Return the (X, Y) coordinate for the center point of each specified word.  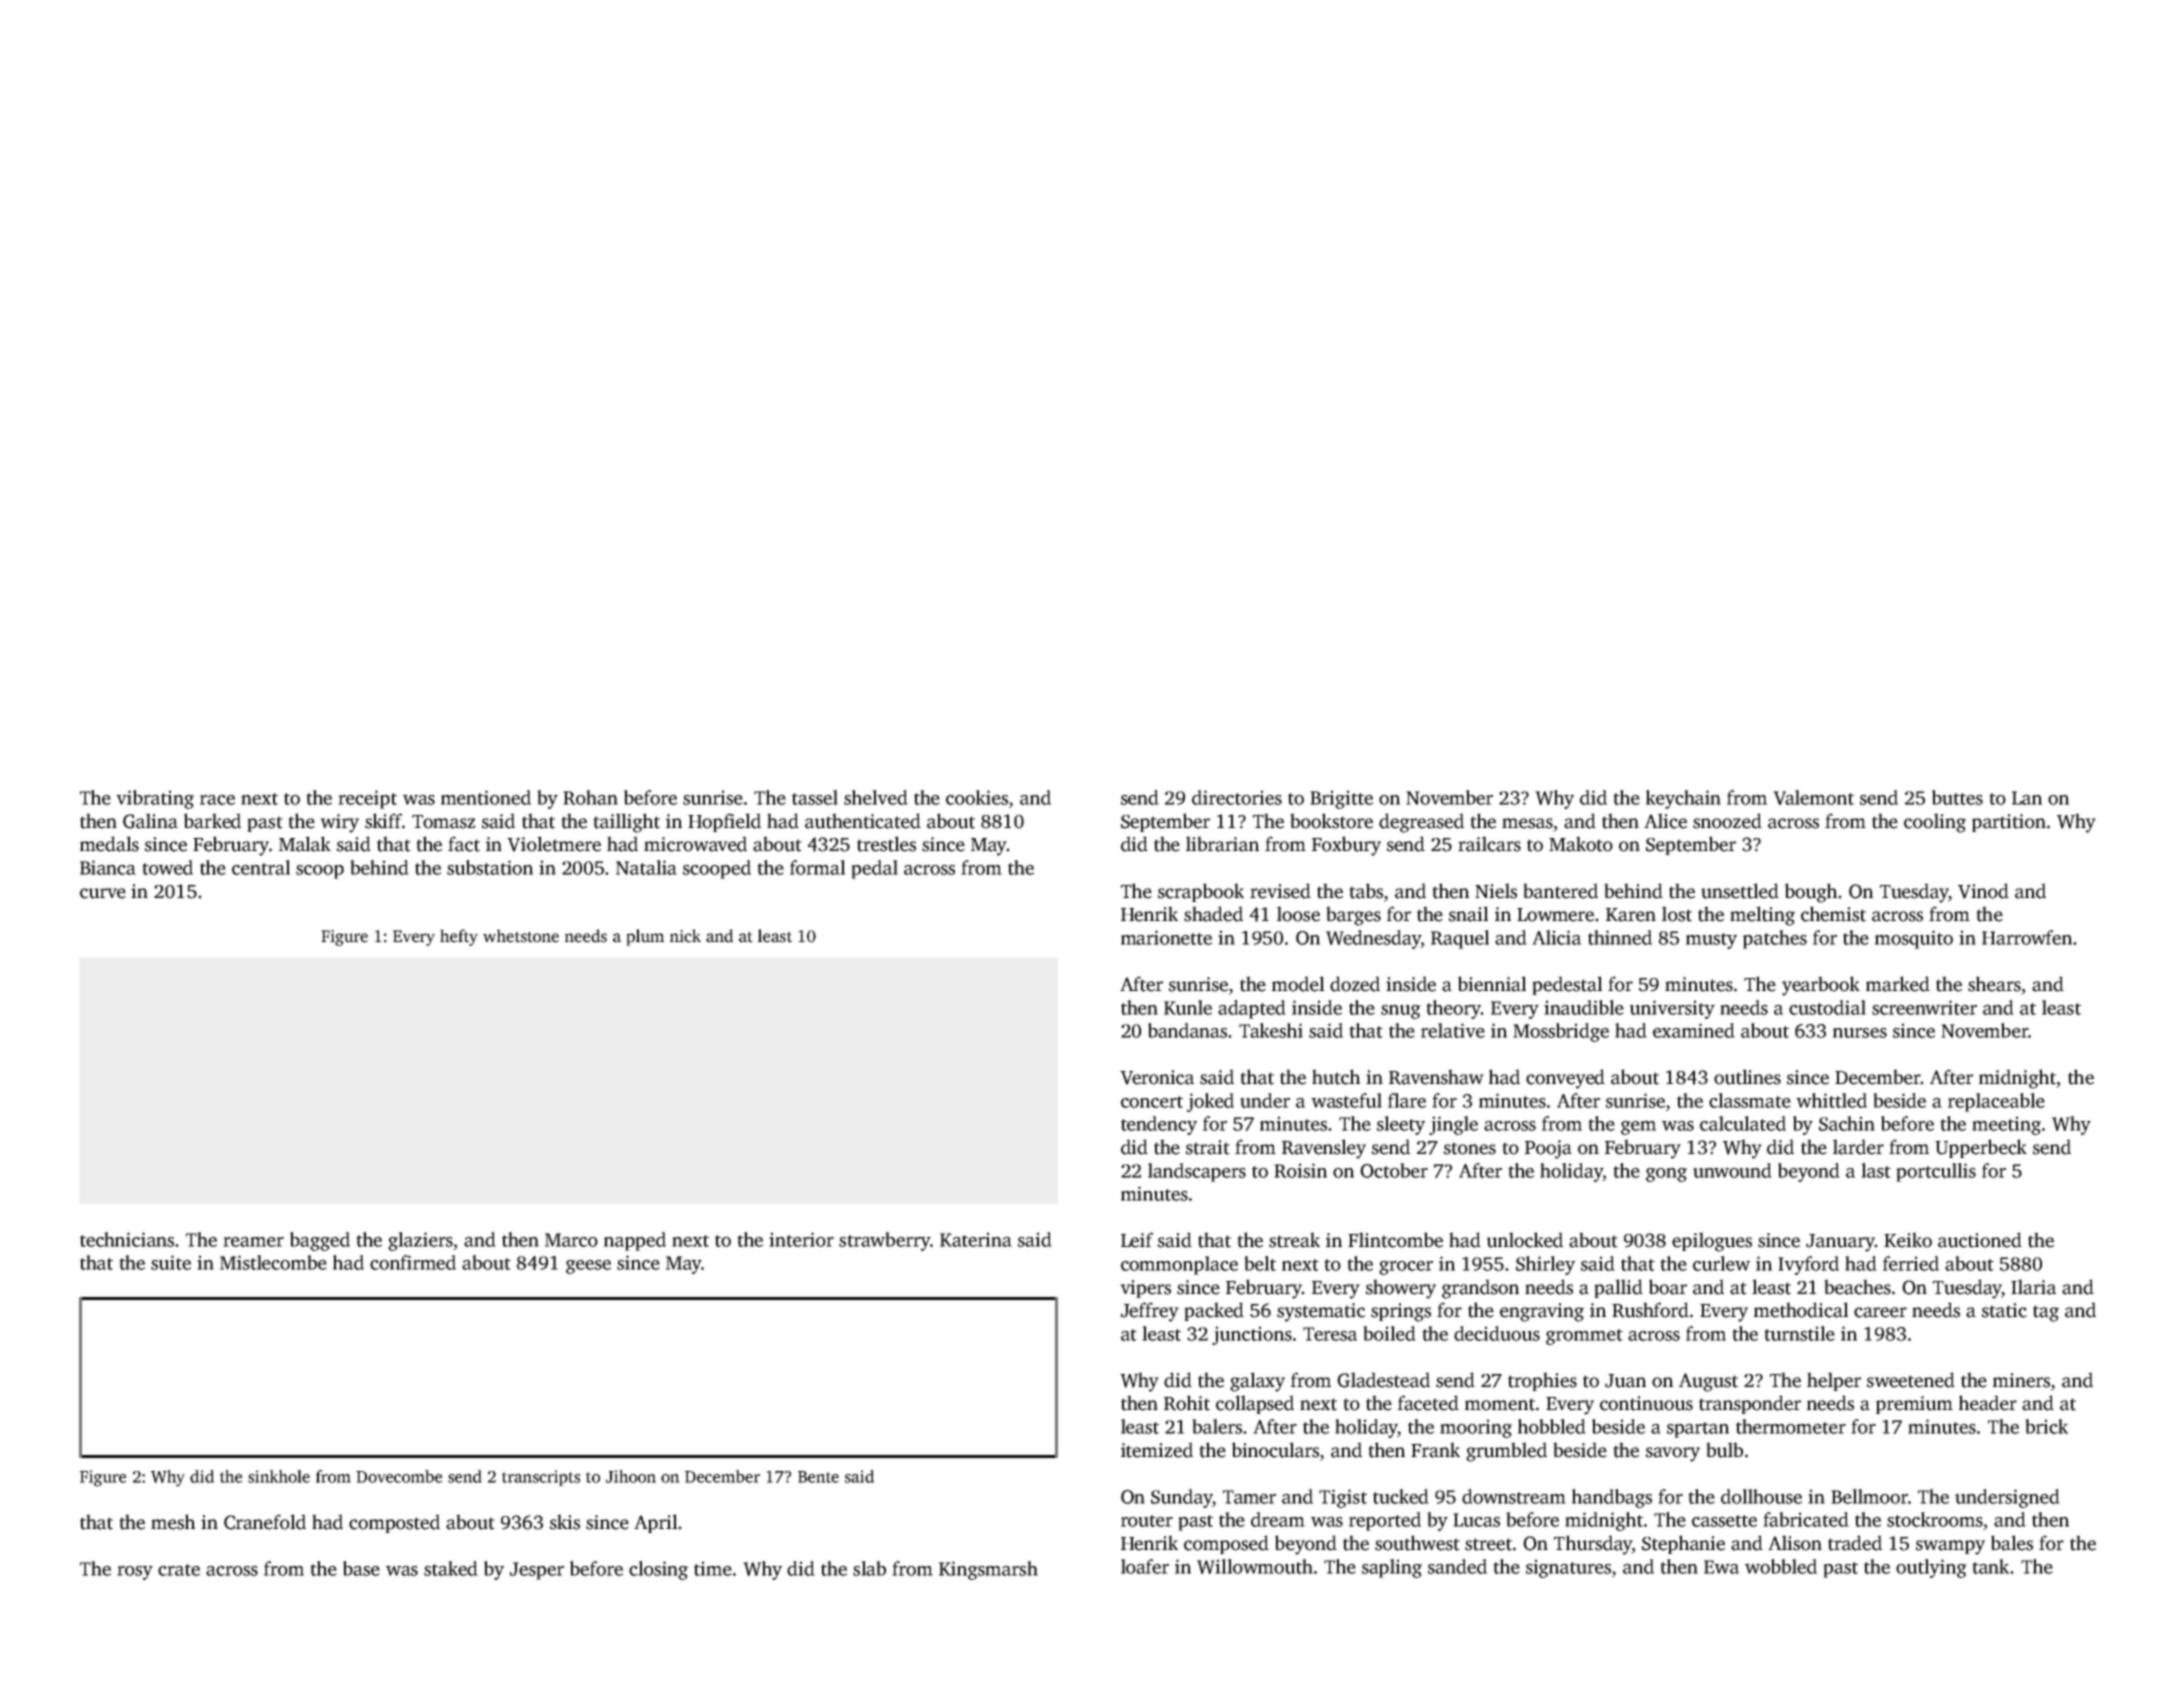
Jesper (537, 1571)
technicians (127, 1239)
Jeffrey (1150, 1312)
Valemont (1813, 797)
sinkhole (279, 1476)
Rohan (590, 797)
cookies (977, 797)
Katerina (976, 1239)
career (1880, 1312)
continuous (1646, 1403)
